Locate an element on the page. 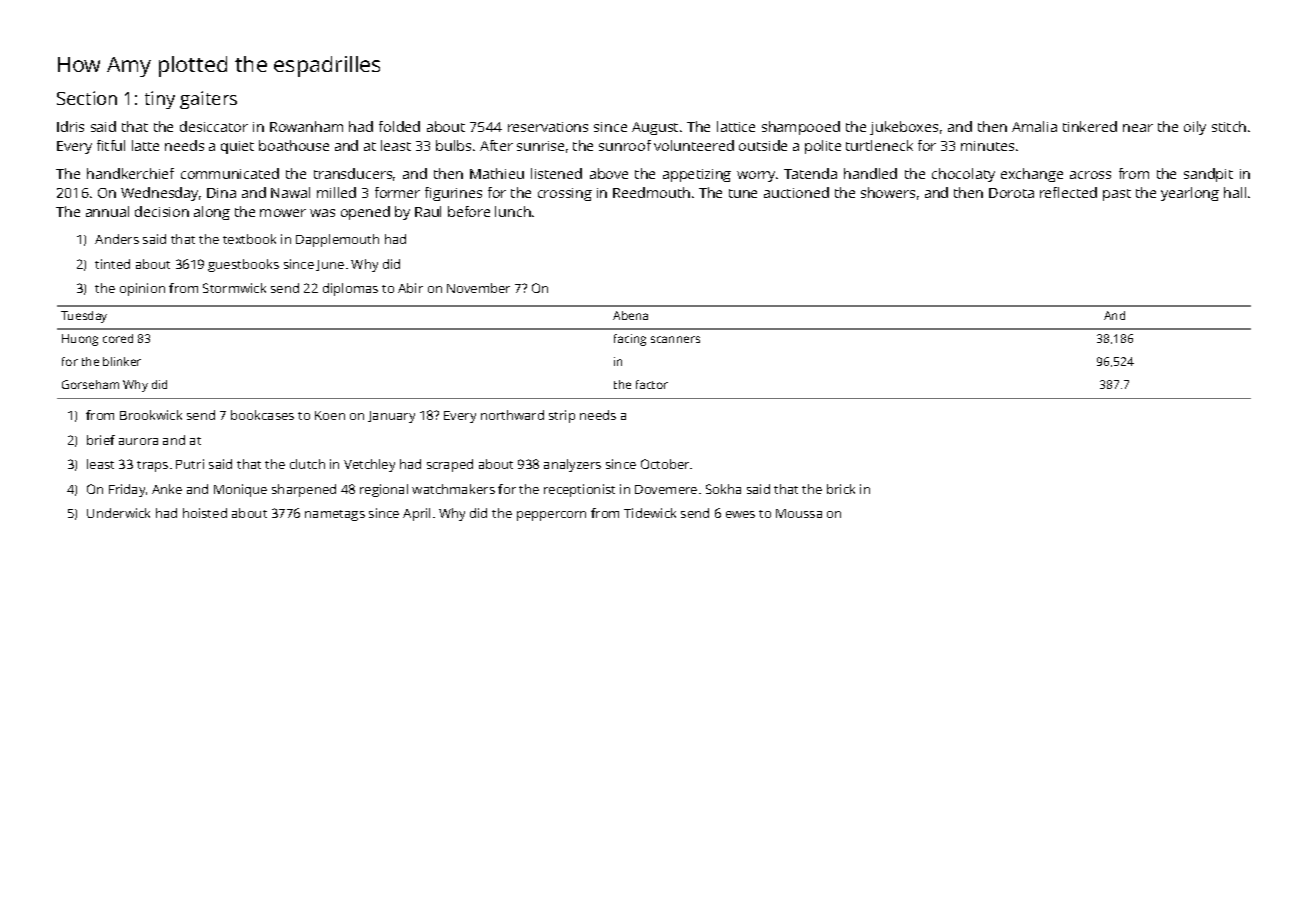 The image size is (1308, 924). Friday is located at coordinates (127, 490).
